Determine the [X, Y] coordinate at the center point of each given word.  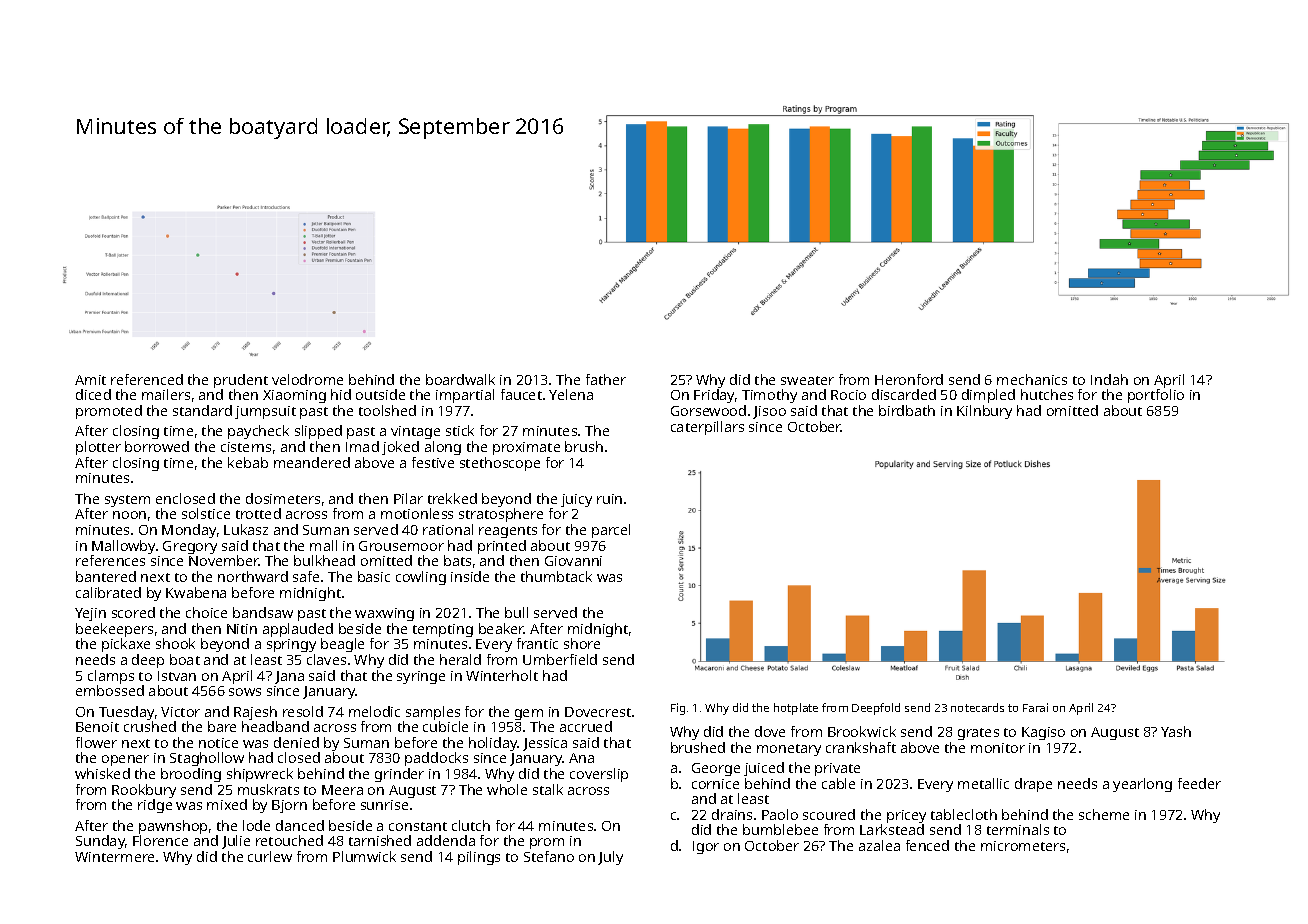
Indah [1109, 379]
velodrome [307, 379]
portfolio [1156, 396]
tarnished [380, 840]
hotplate [796, 709]
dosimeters [283, 498]
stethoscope [500, 464]
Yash [1176, 731]
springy [291, 645]
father [606, 379]
